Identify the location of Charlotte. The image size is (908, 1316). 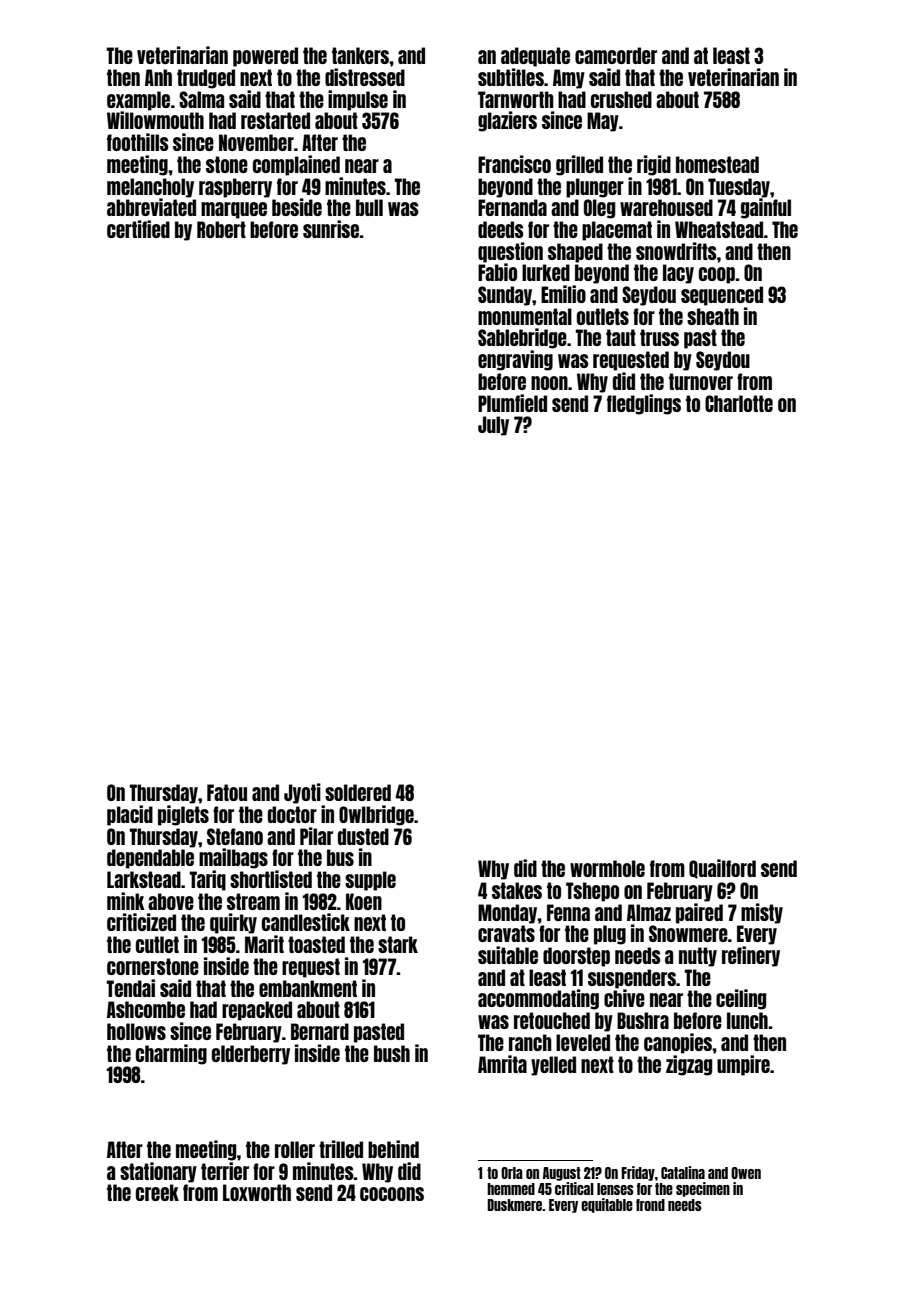
(739, 403).
